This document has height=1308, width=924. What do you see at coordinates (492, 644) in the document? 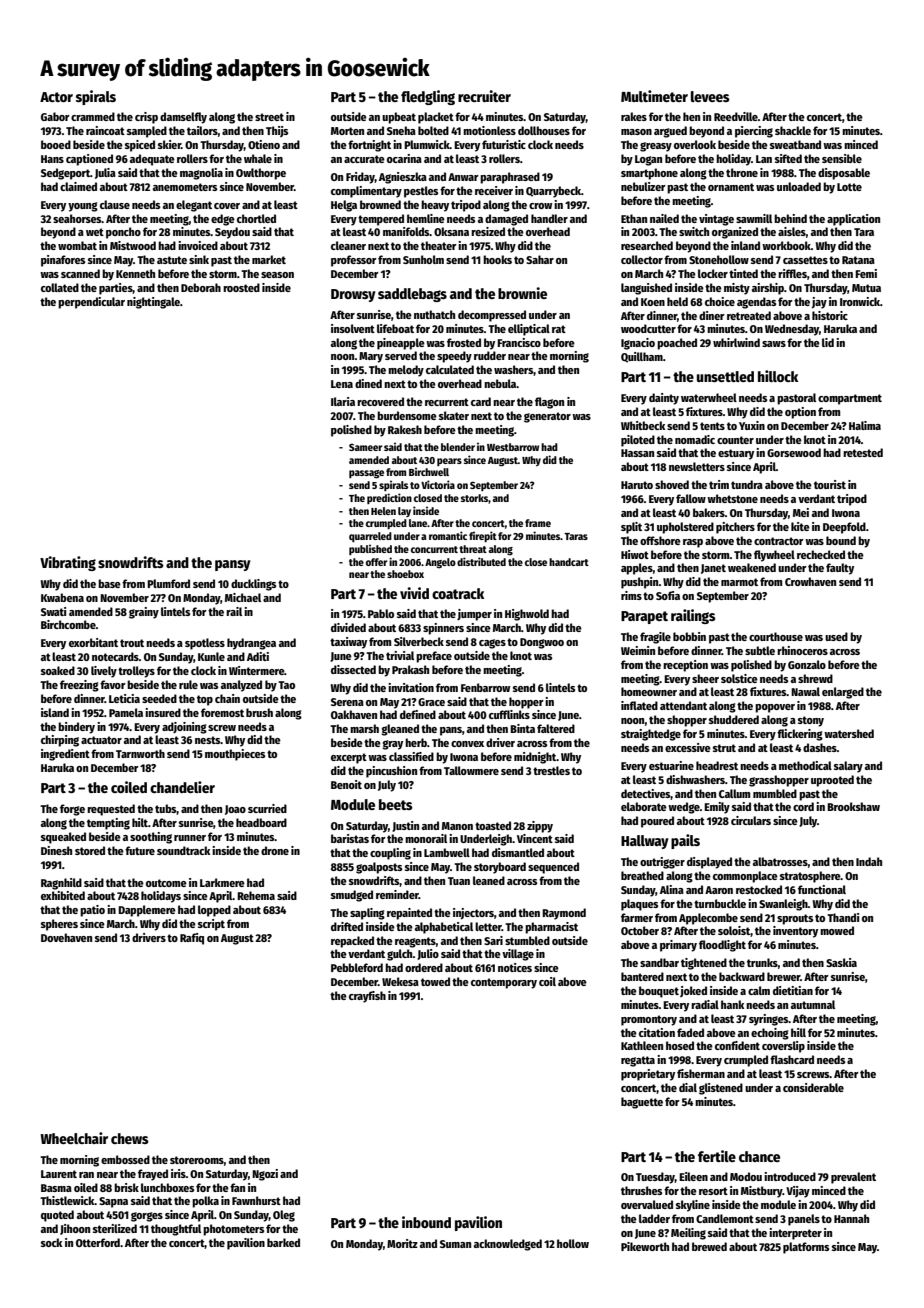
I see `cages` at bounding box center [492, 644].
